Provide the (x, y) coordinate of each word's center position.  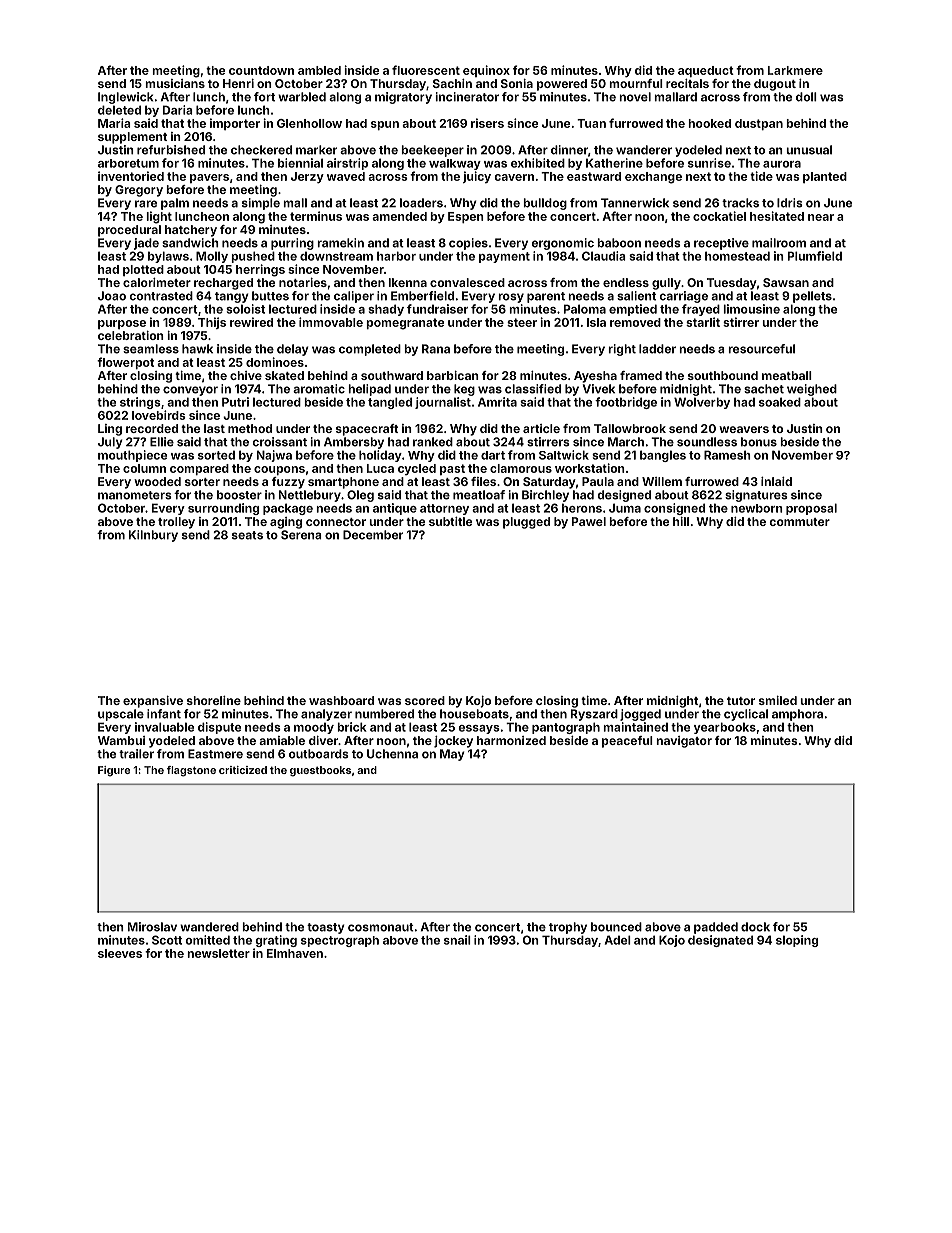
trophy (568, 928)
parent (546, 297)
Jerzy (307, 177)
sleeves (120, 953)
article (541, 428)
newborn (757, 508)
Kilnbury (153, 536)
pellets (812, 297)
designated (720, 941)
